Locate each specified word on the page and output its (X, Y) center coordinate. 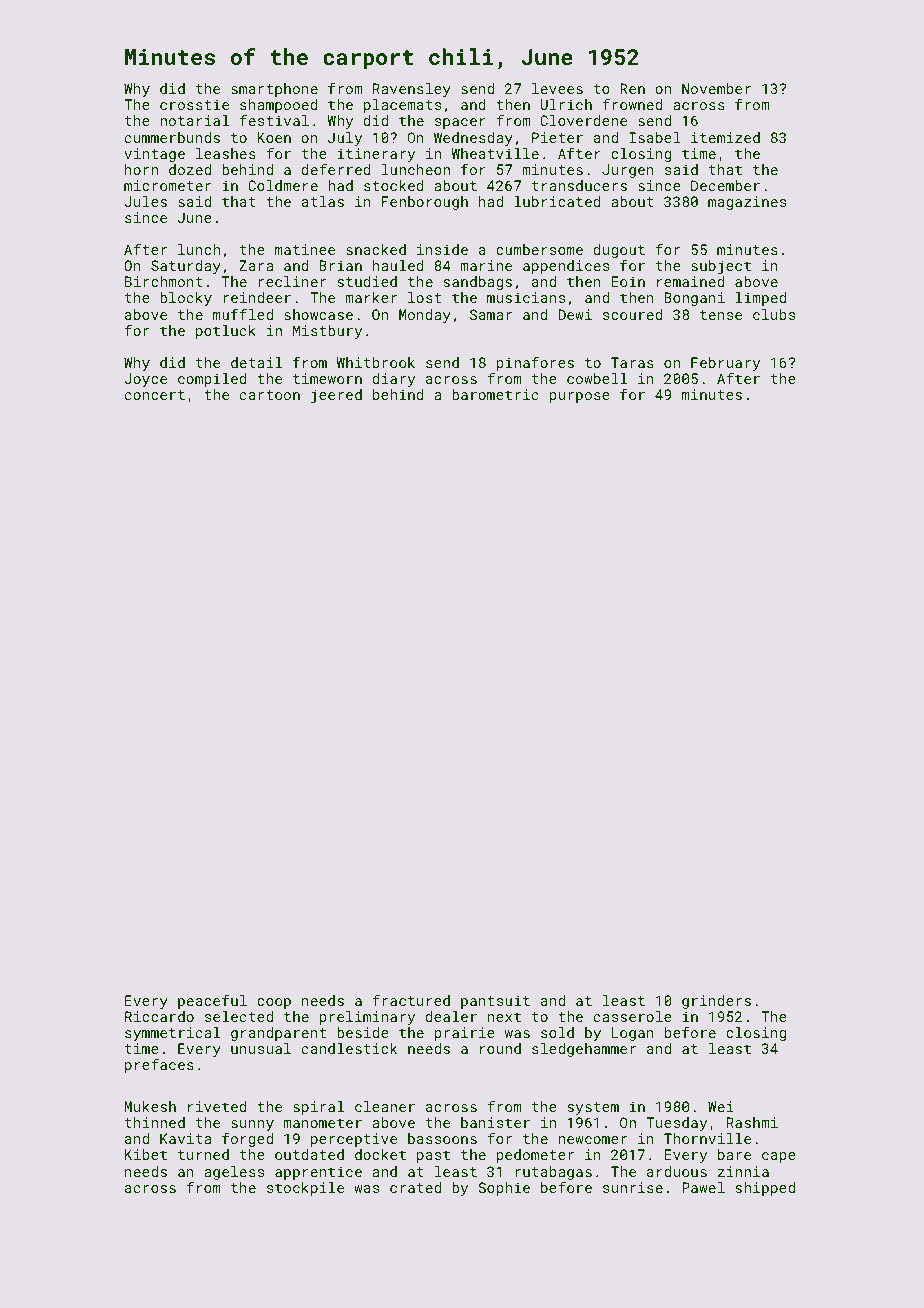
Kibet (146, 1154)
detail (256, 362)
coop (274, 1003)
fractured (411, 1000)
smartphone (274, 90)
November (716, 88)
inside (442, 249)
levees (557, 88)
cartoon (270, 395)
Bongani (694, 299)
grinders (716, 1002)
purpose (579, 397)
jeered (336, 396)
